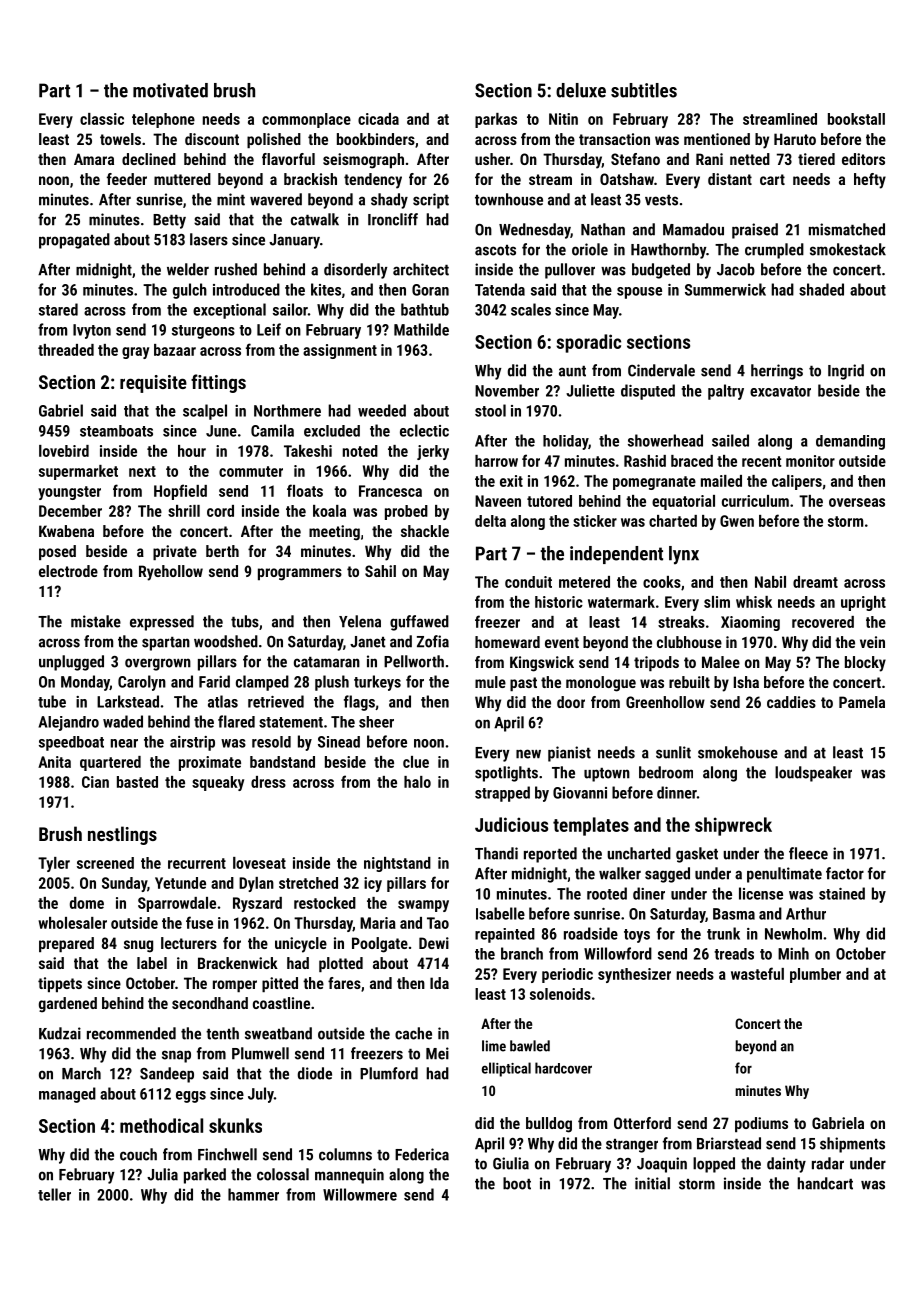 Image resolution: width=924 pixels, height=1308 pixels. Describe the element at coordinates (863, 603) in the image. I see `upright` at that location.
